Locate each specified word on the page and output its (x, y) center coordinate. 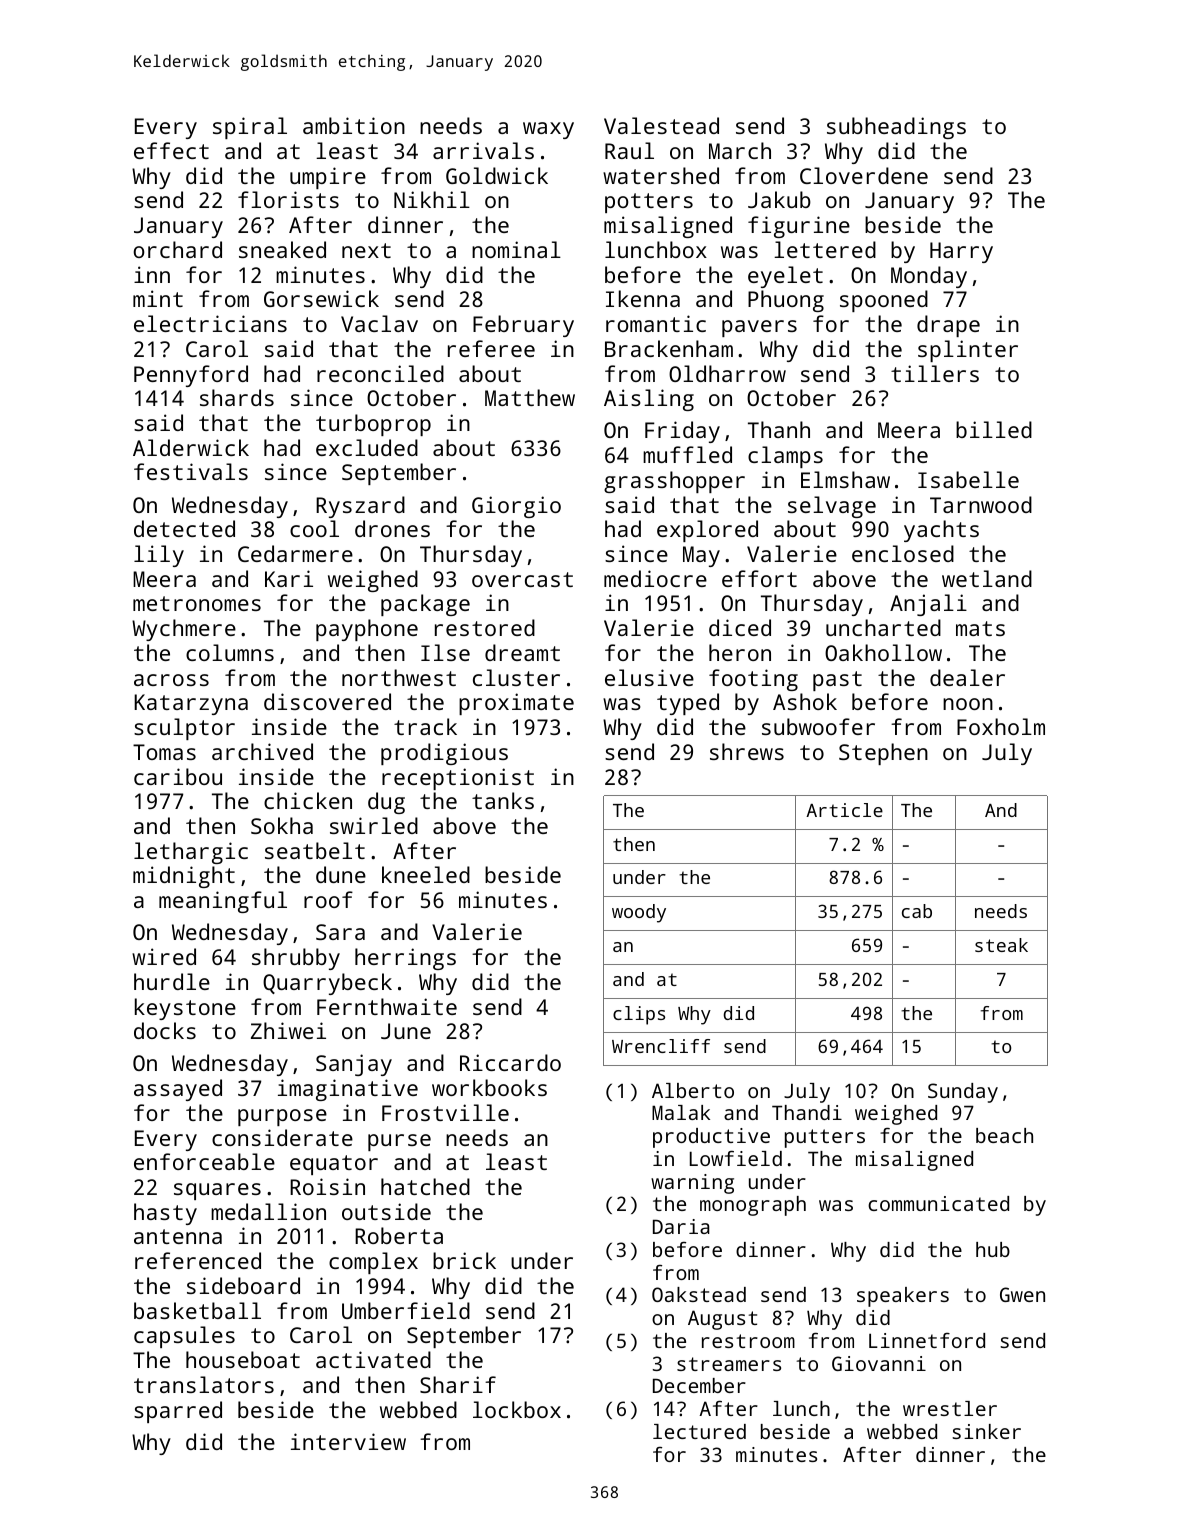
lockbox (517, 1409)
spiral (250, 128)
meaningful (223, 902)
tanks (503, 800)
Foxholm (1001, 726)
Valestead (661, 125)
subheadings (896, 128)
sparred (178, 1412)
